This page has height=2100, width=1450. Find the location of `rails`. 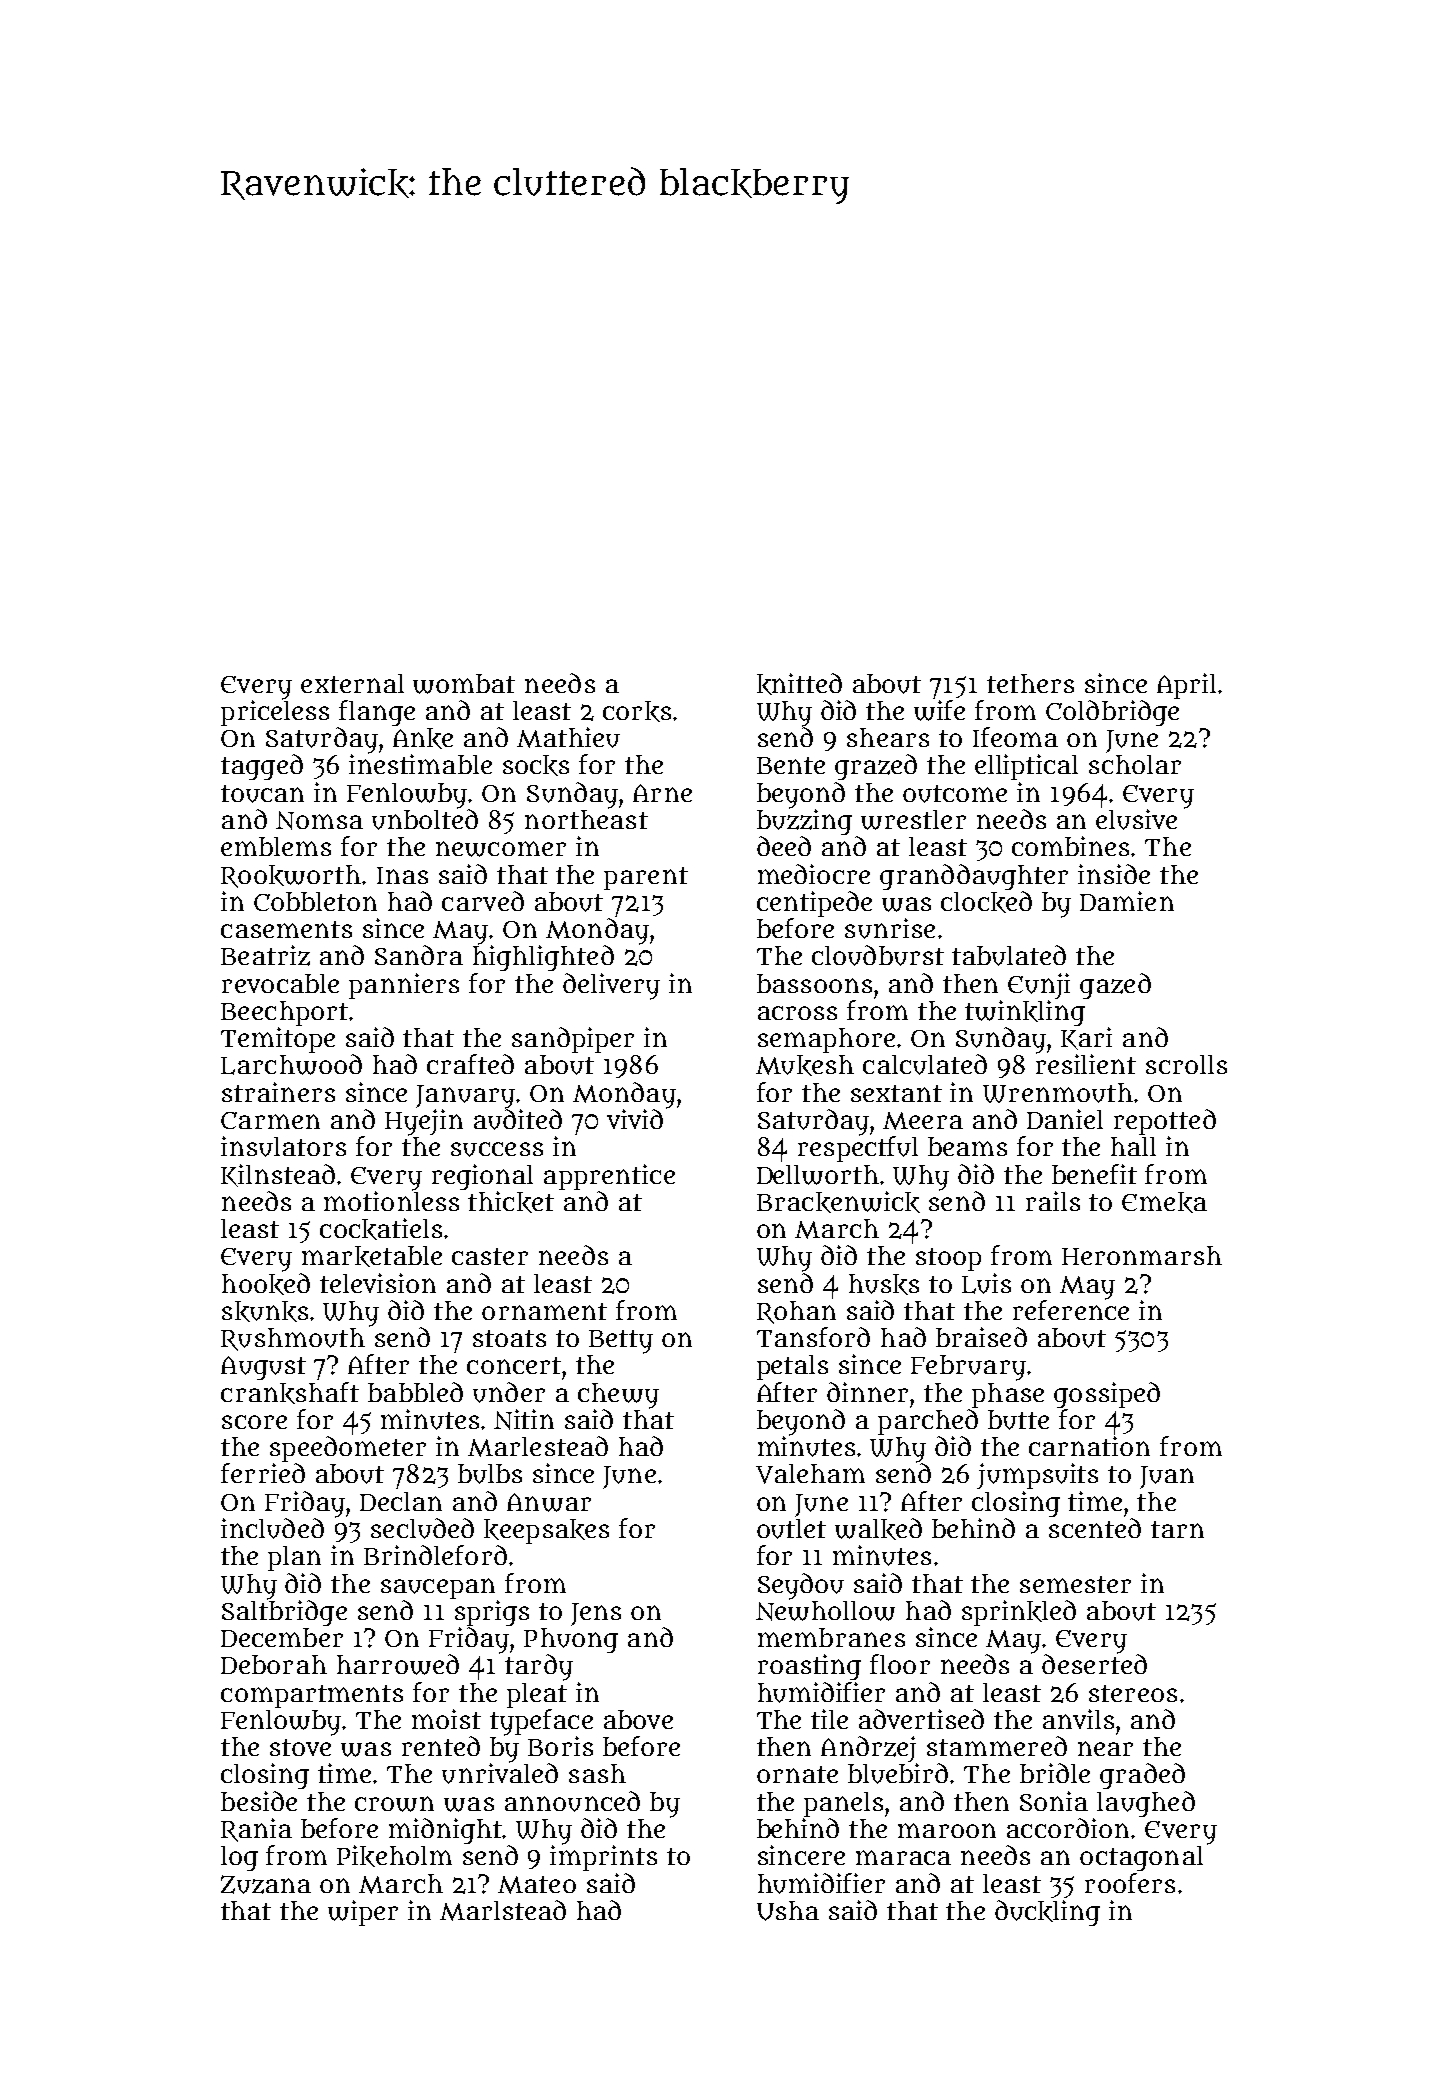

rails is located at coordinates (1053, 1201).
